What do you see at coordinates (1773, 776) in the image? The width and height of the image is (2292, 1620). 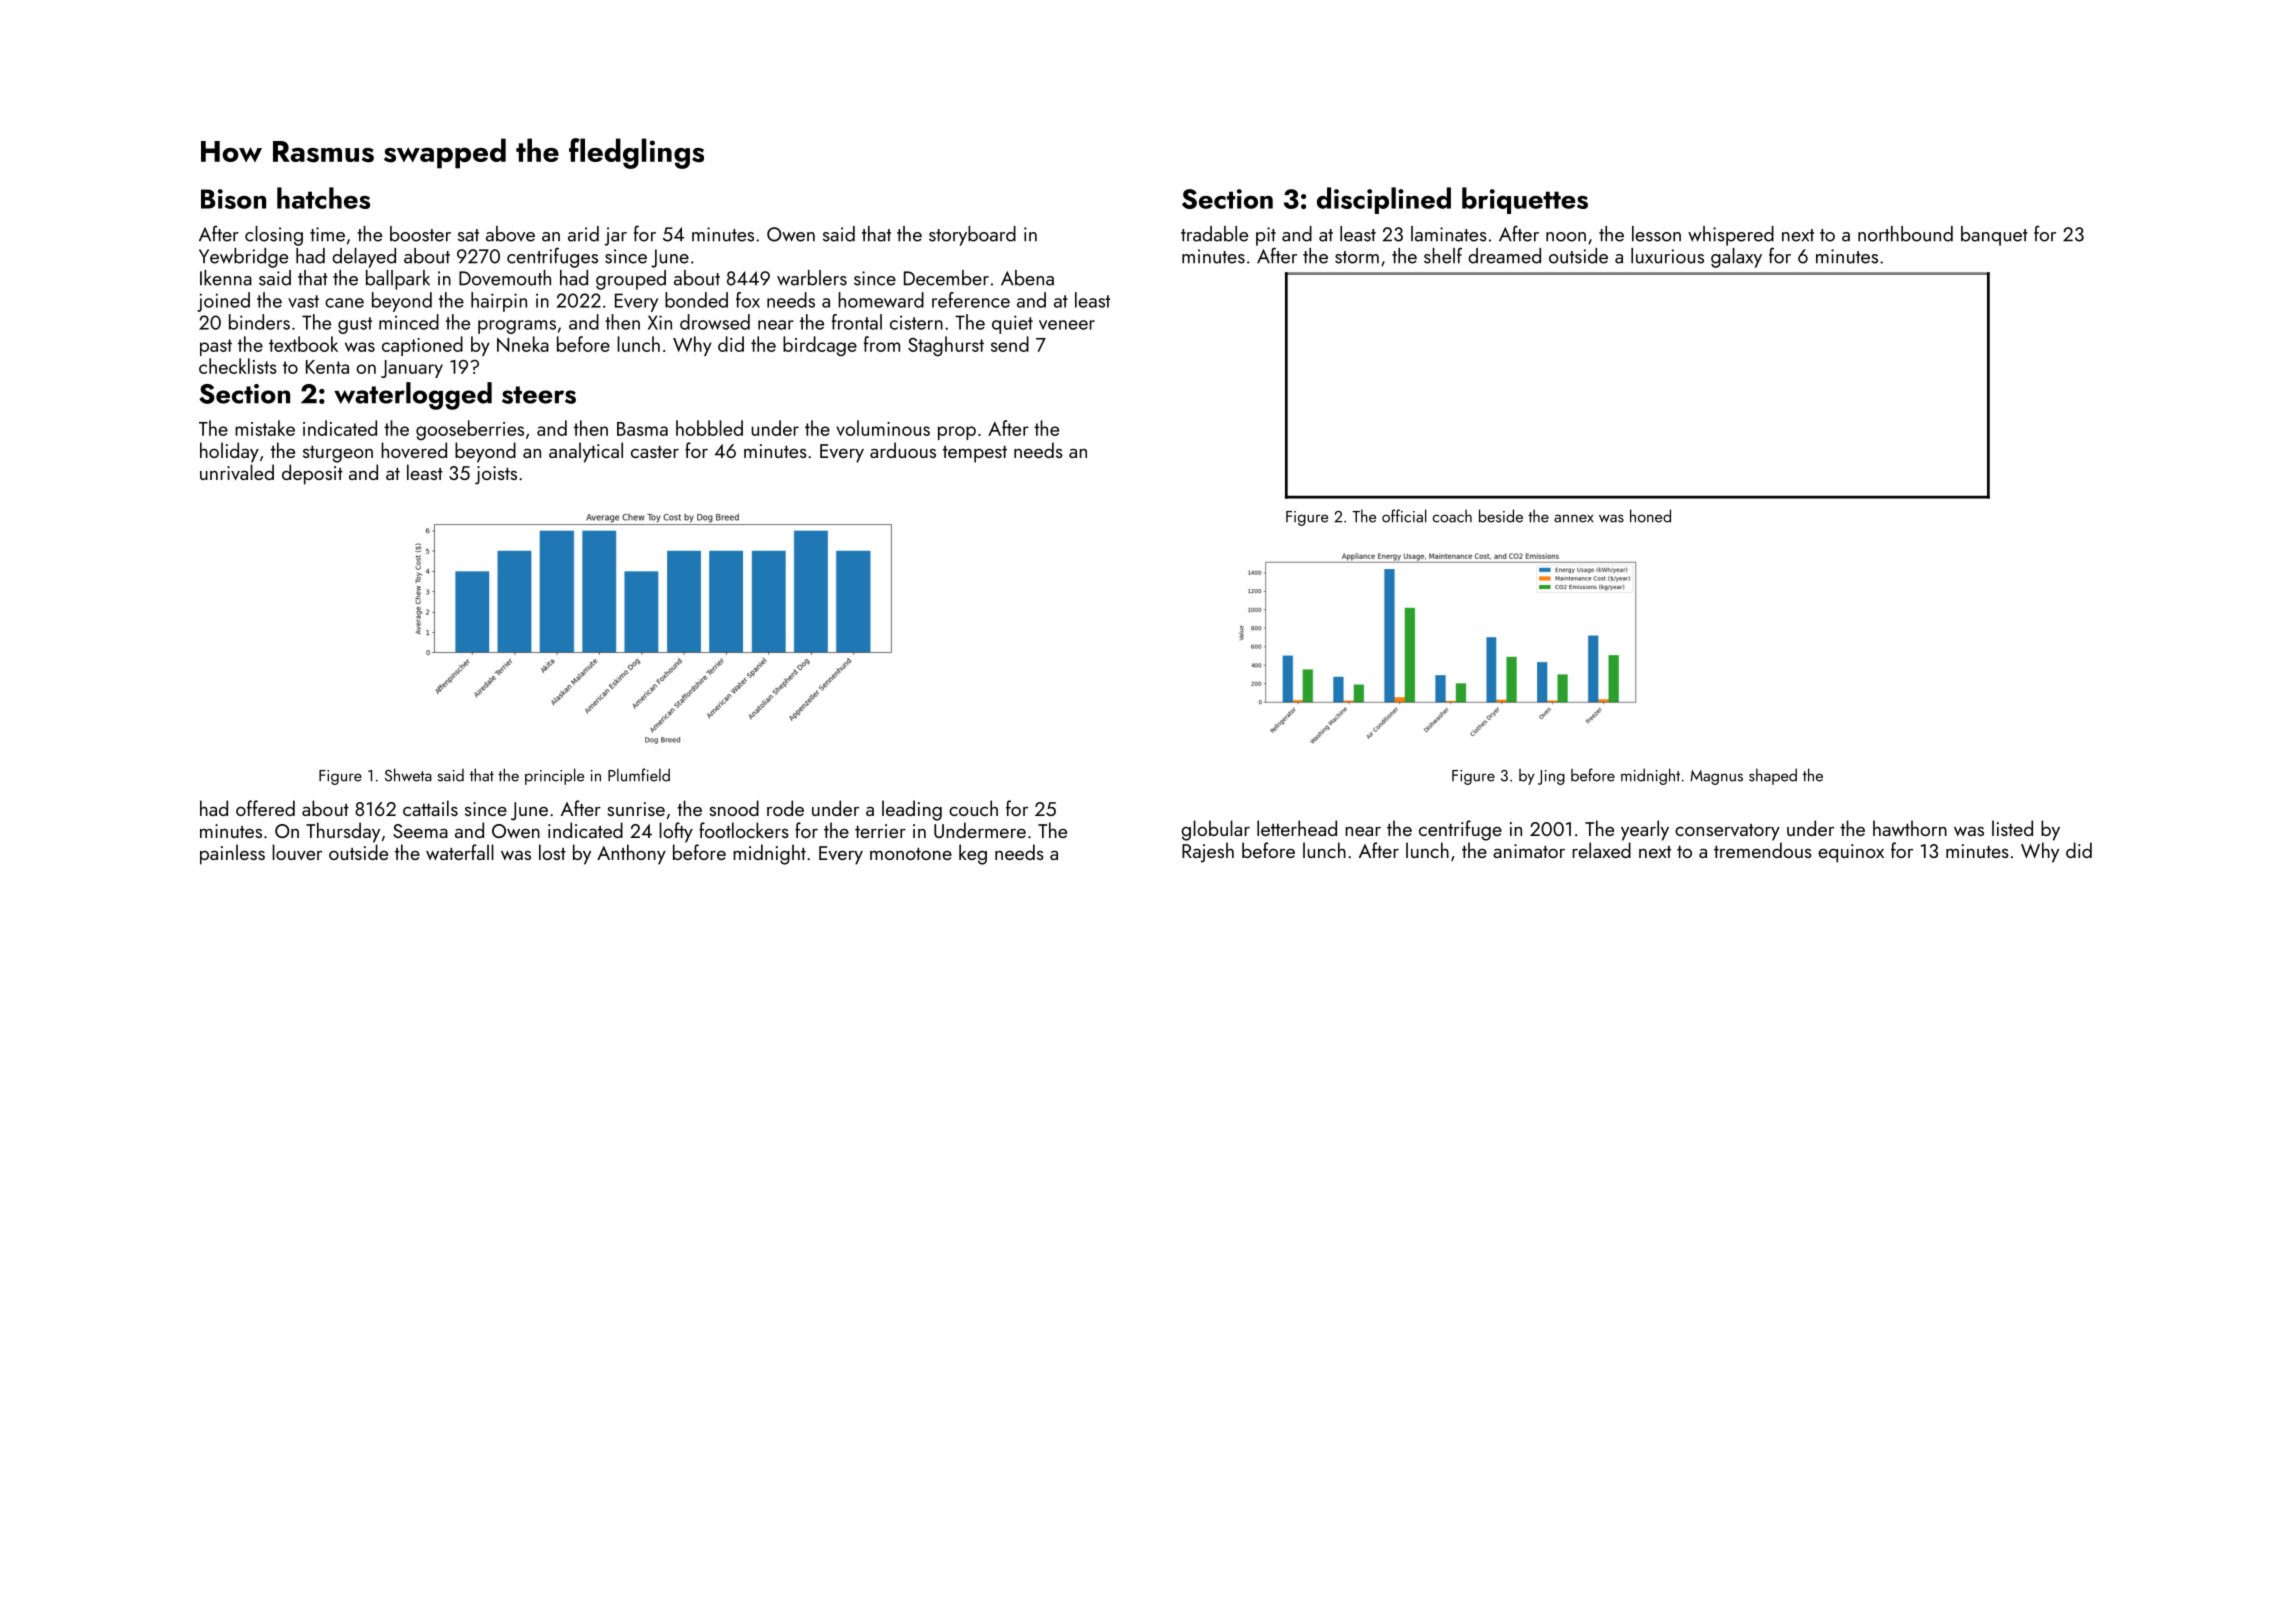 I see `shaped` at bounding box center [1773, 776].
